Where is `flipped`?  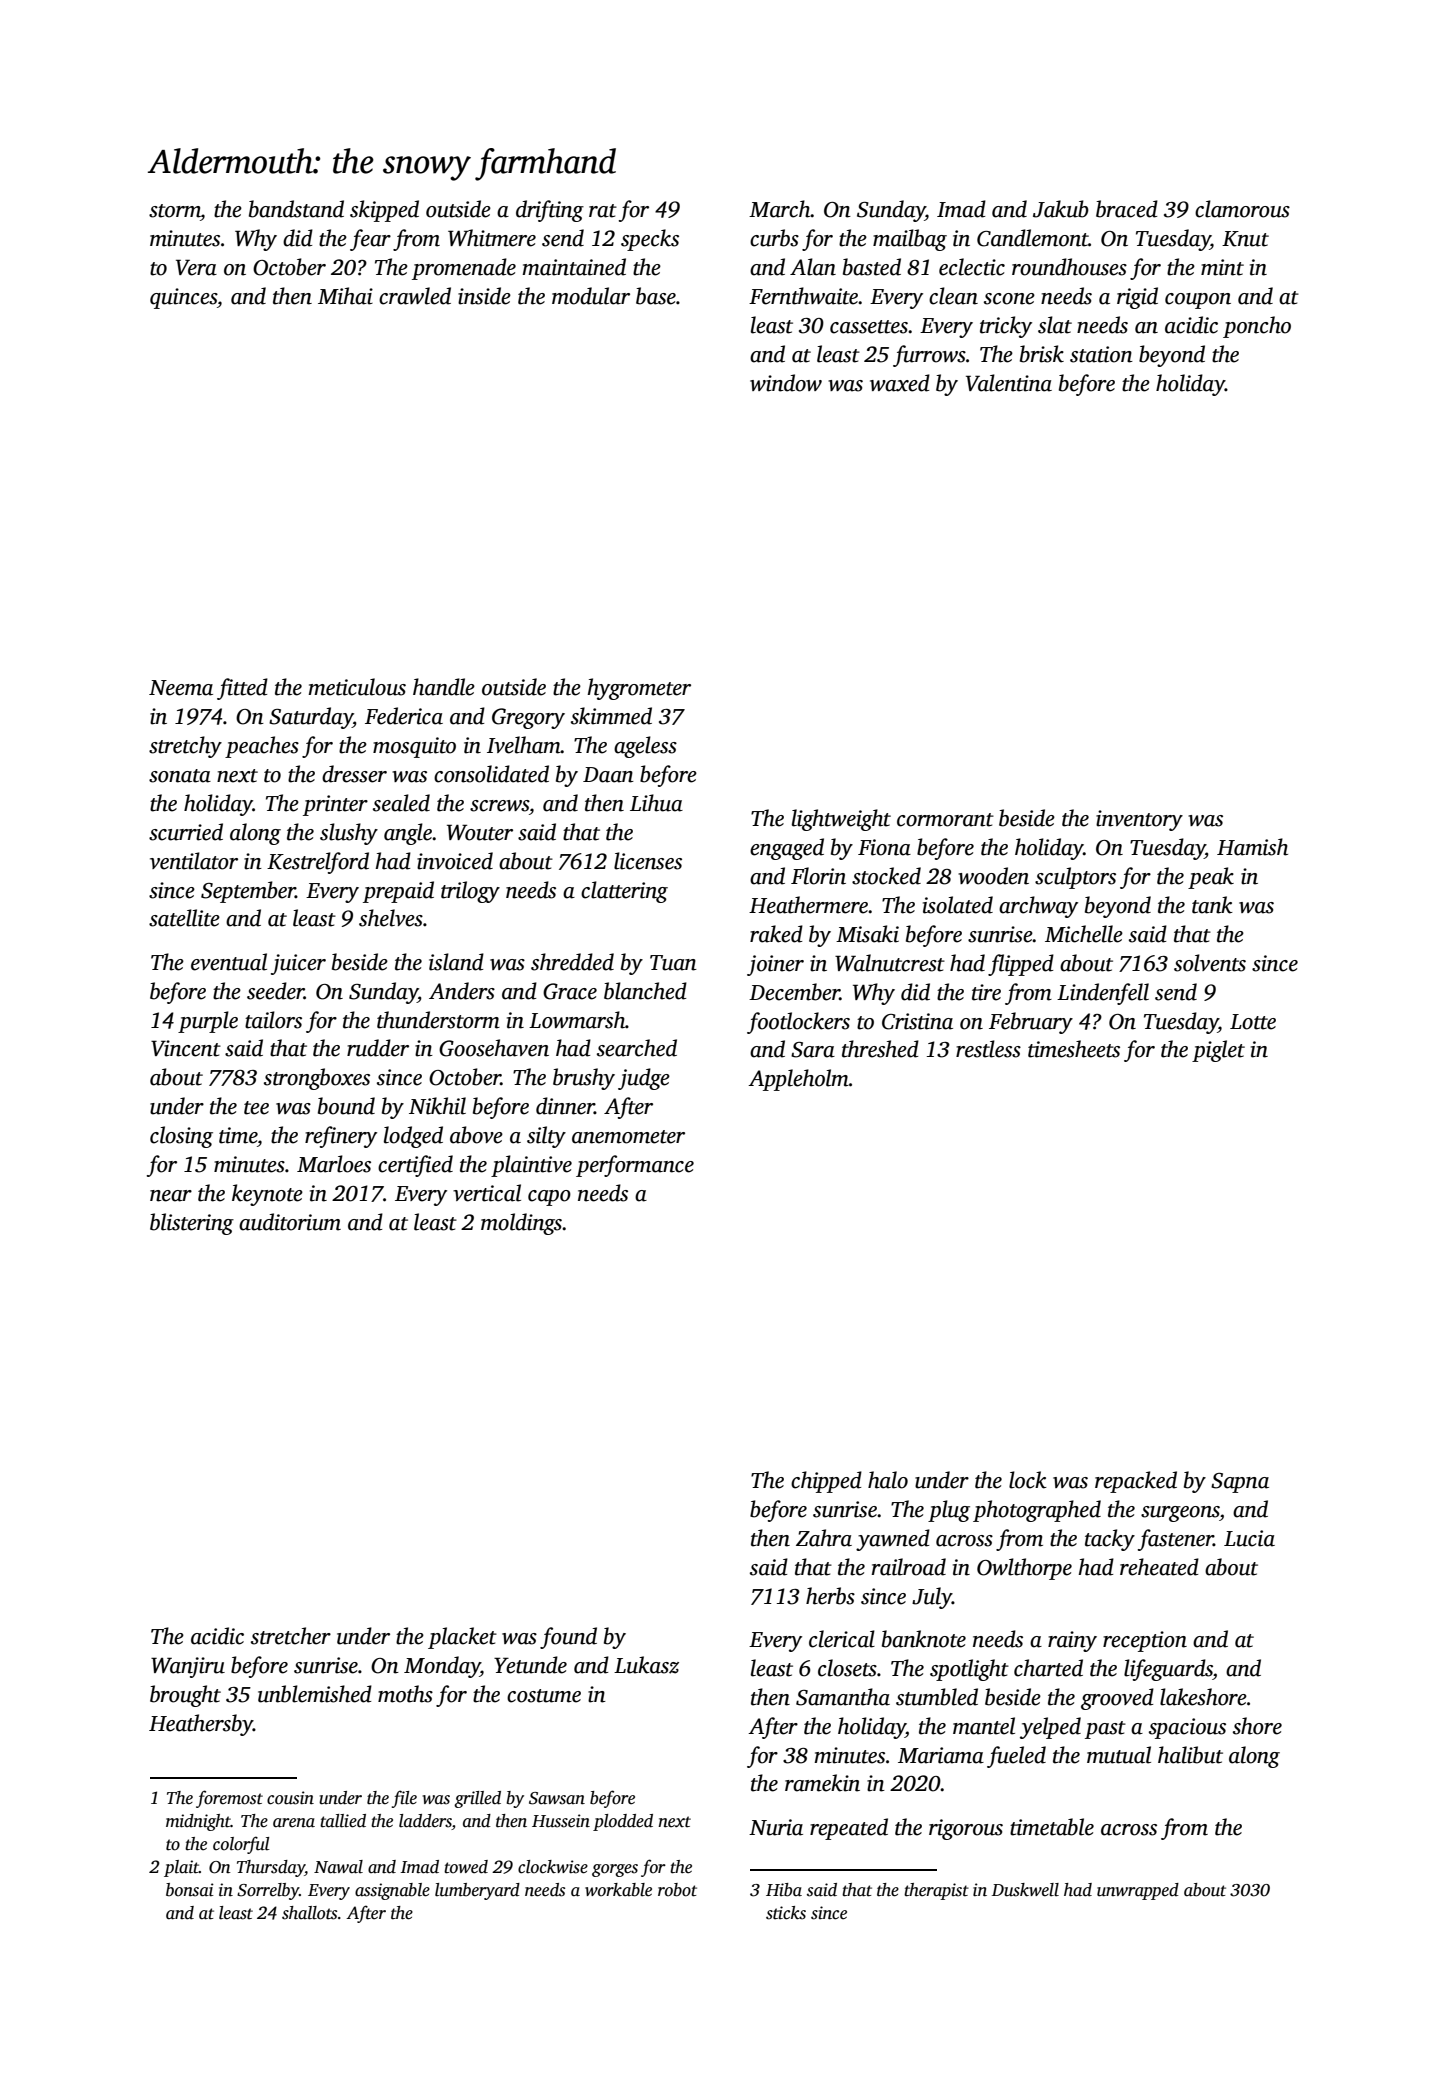 flipped is located at coordinates (1021, 965).
